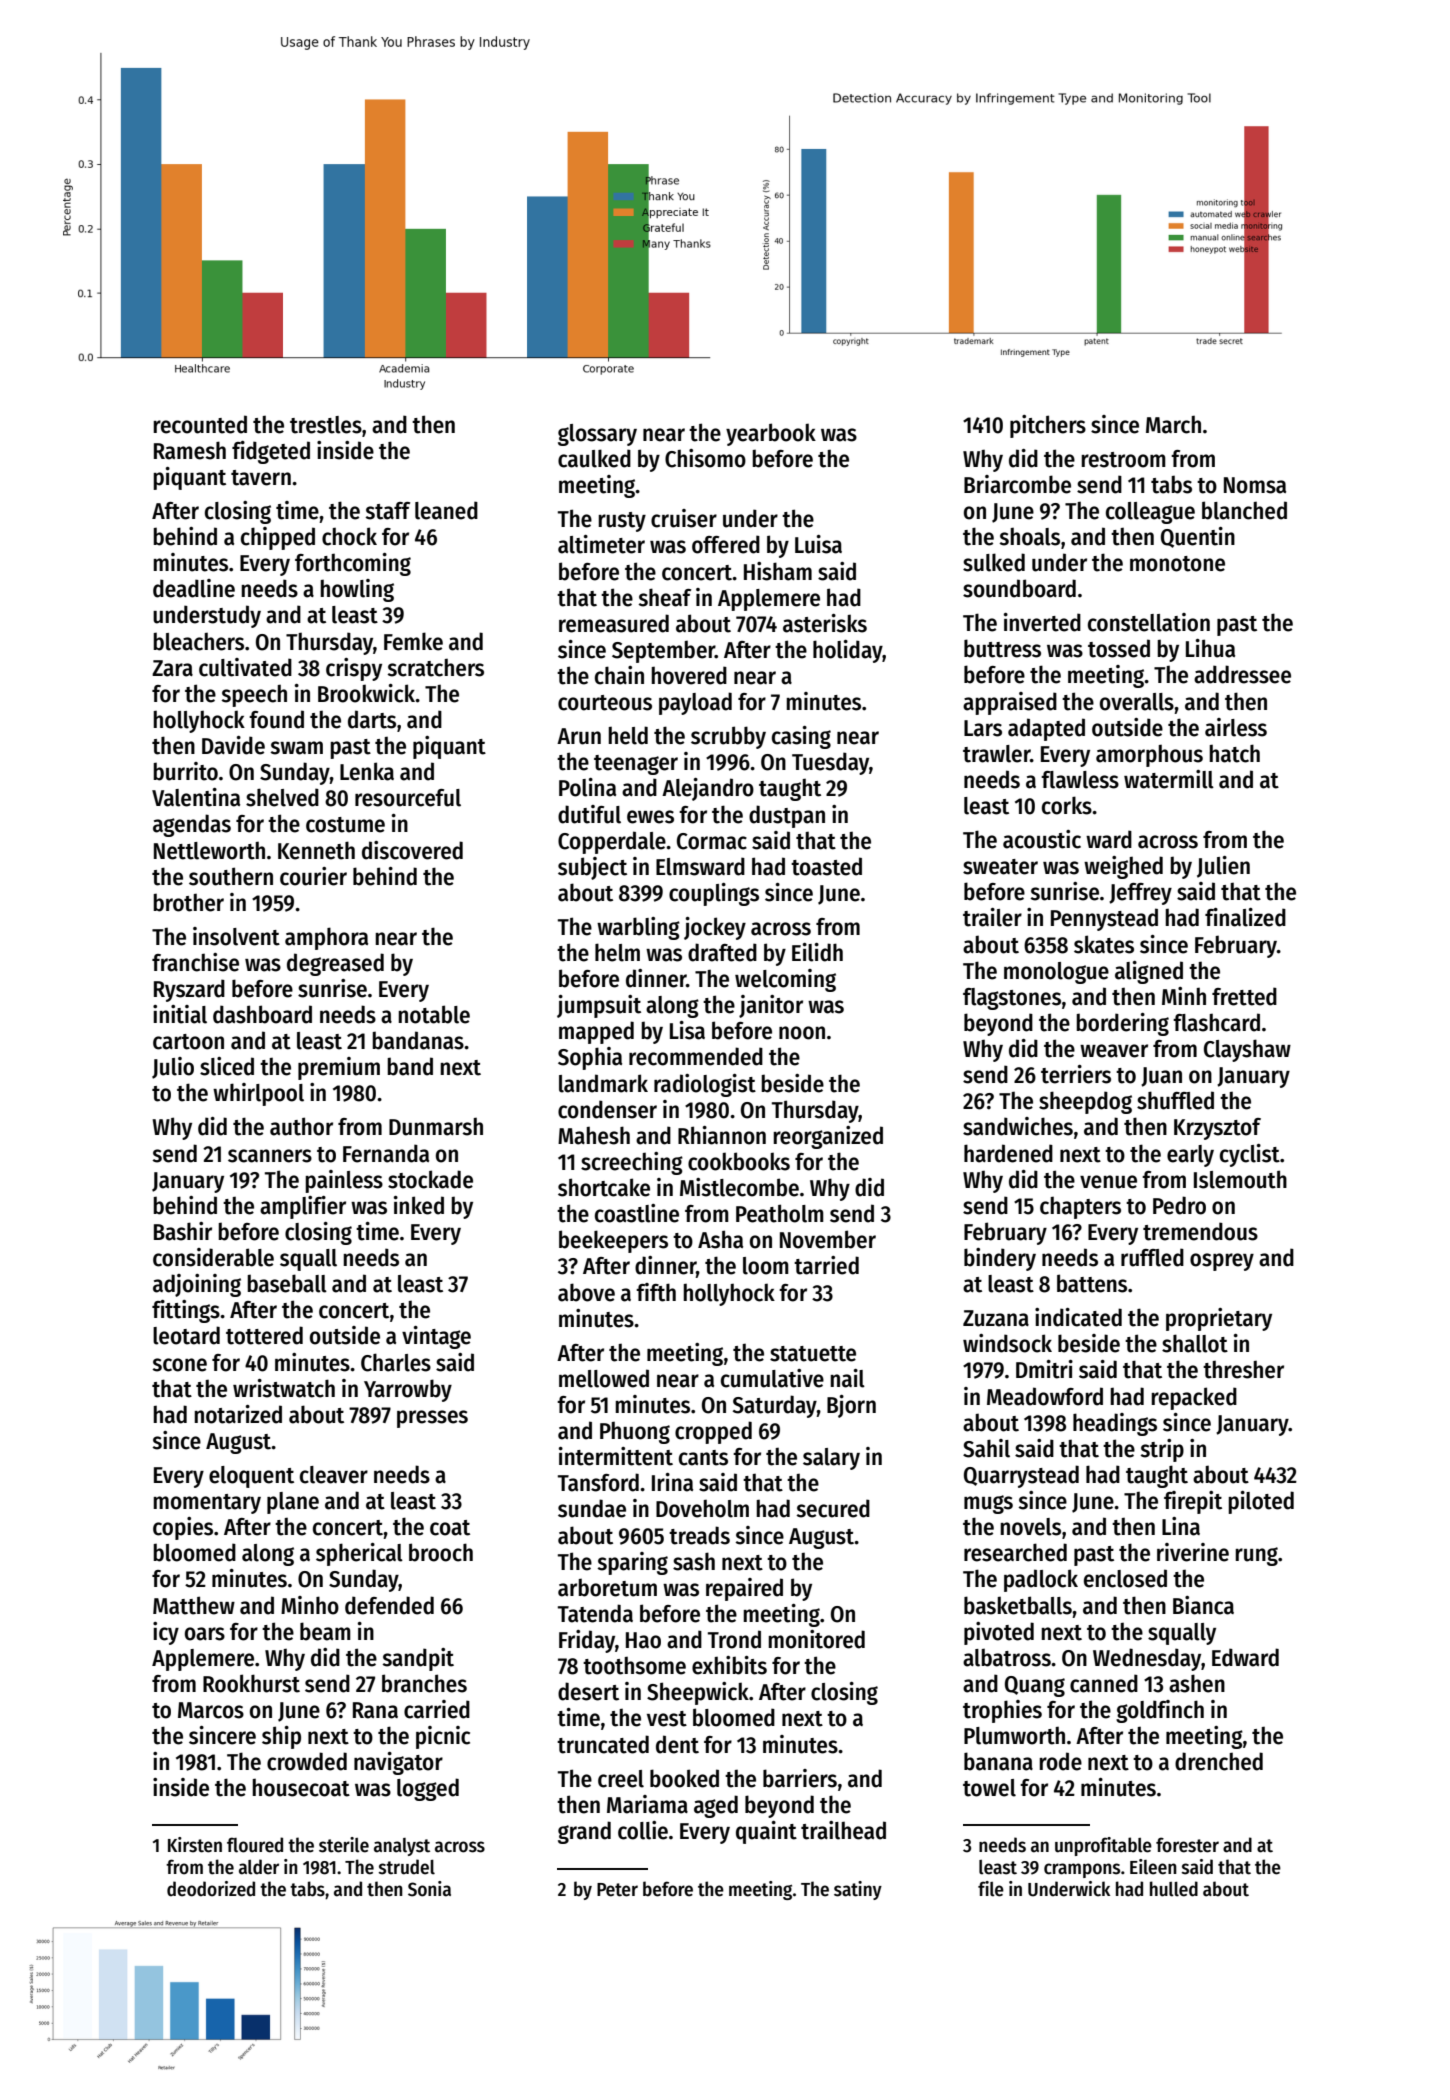 This image has height=2100, width=1450. Describe the element at coordinates (325, 1631) in the image. I see `beam` at that location.
